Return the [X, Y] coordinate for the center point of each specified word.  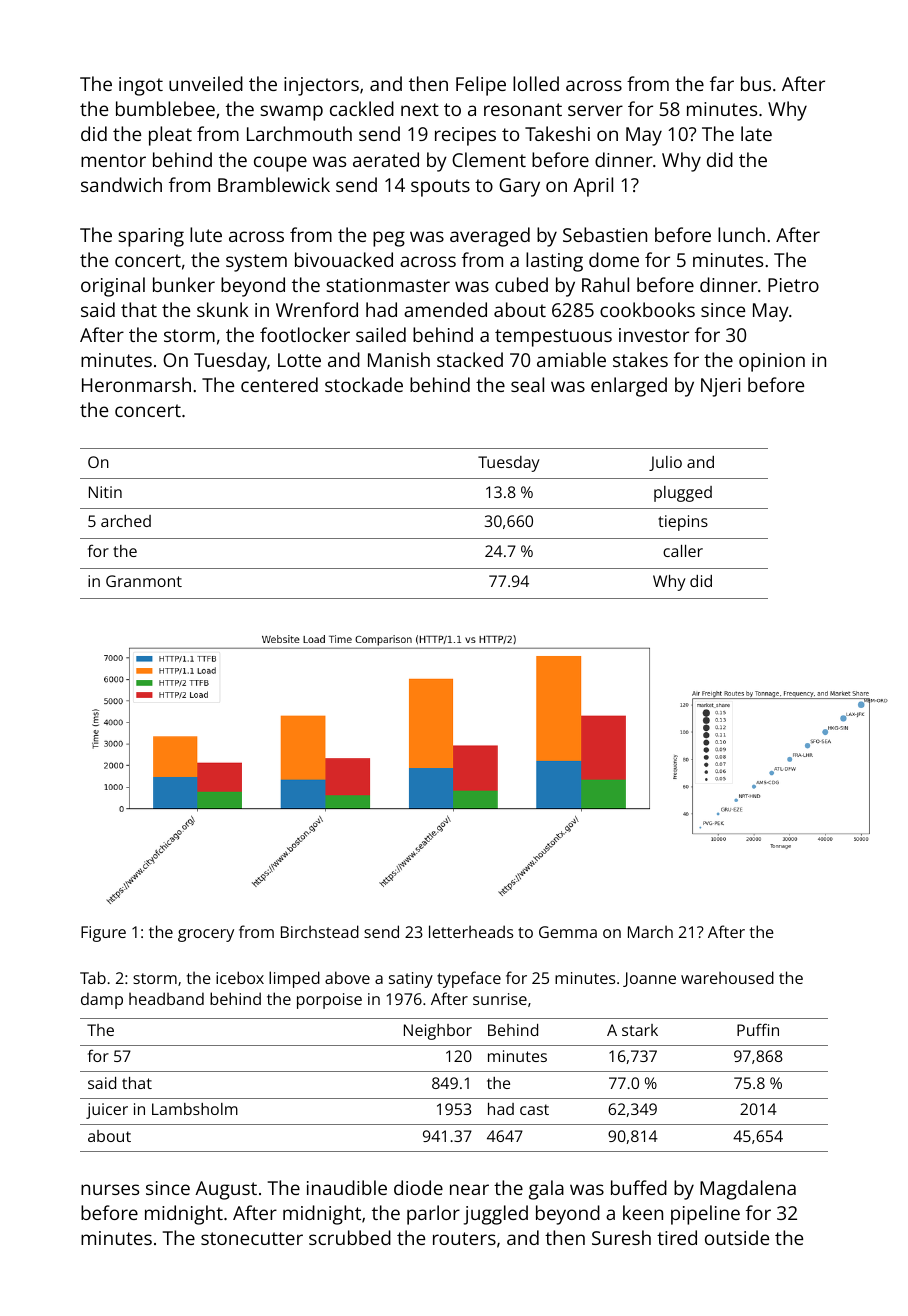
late [756, 133]
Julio [665, 463]
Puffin [758, 1029]
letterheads [471, 931]
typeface [469, 979]
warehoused [727, 977]
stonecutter [252, 1238]
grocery [206, 935]
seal [527, 384]
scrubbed [350, 1237]
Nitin [105, 492]
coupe [280, 164]
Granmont [144, 581]
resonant [523, 109]
